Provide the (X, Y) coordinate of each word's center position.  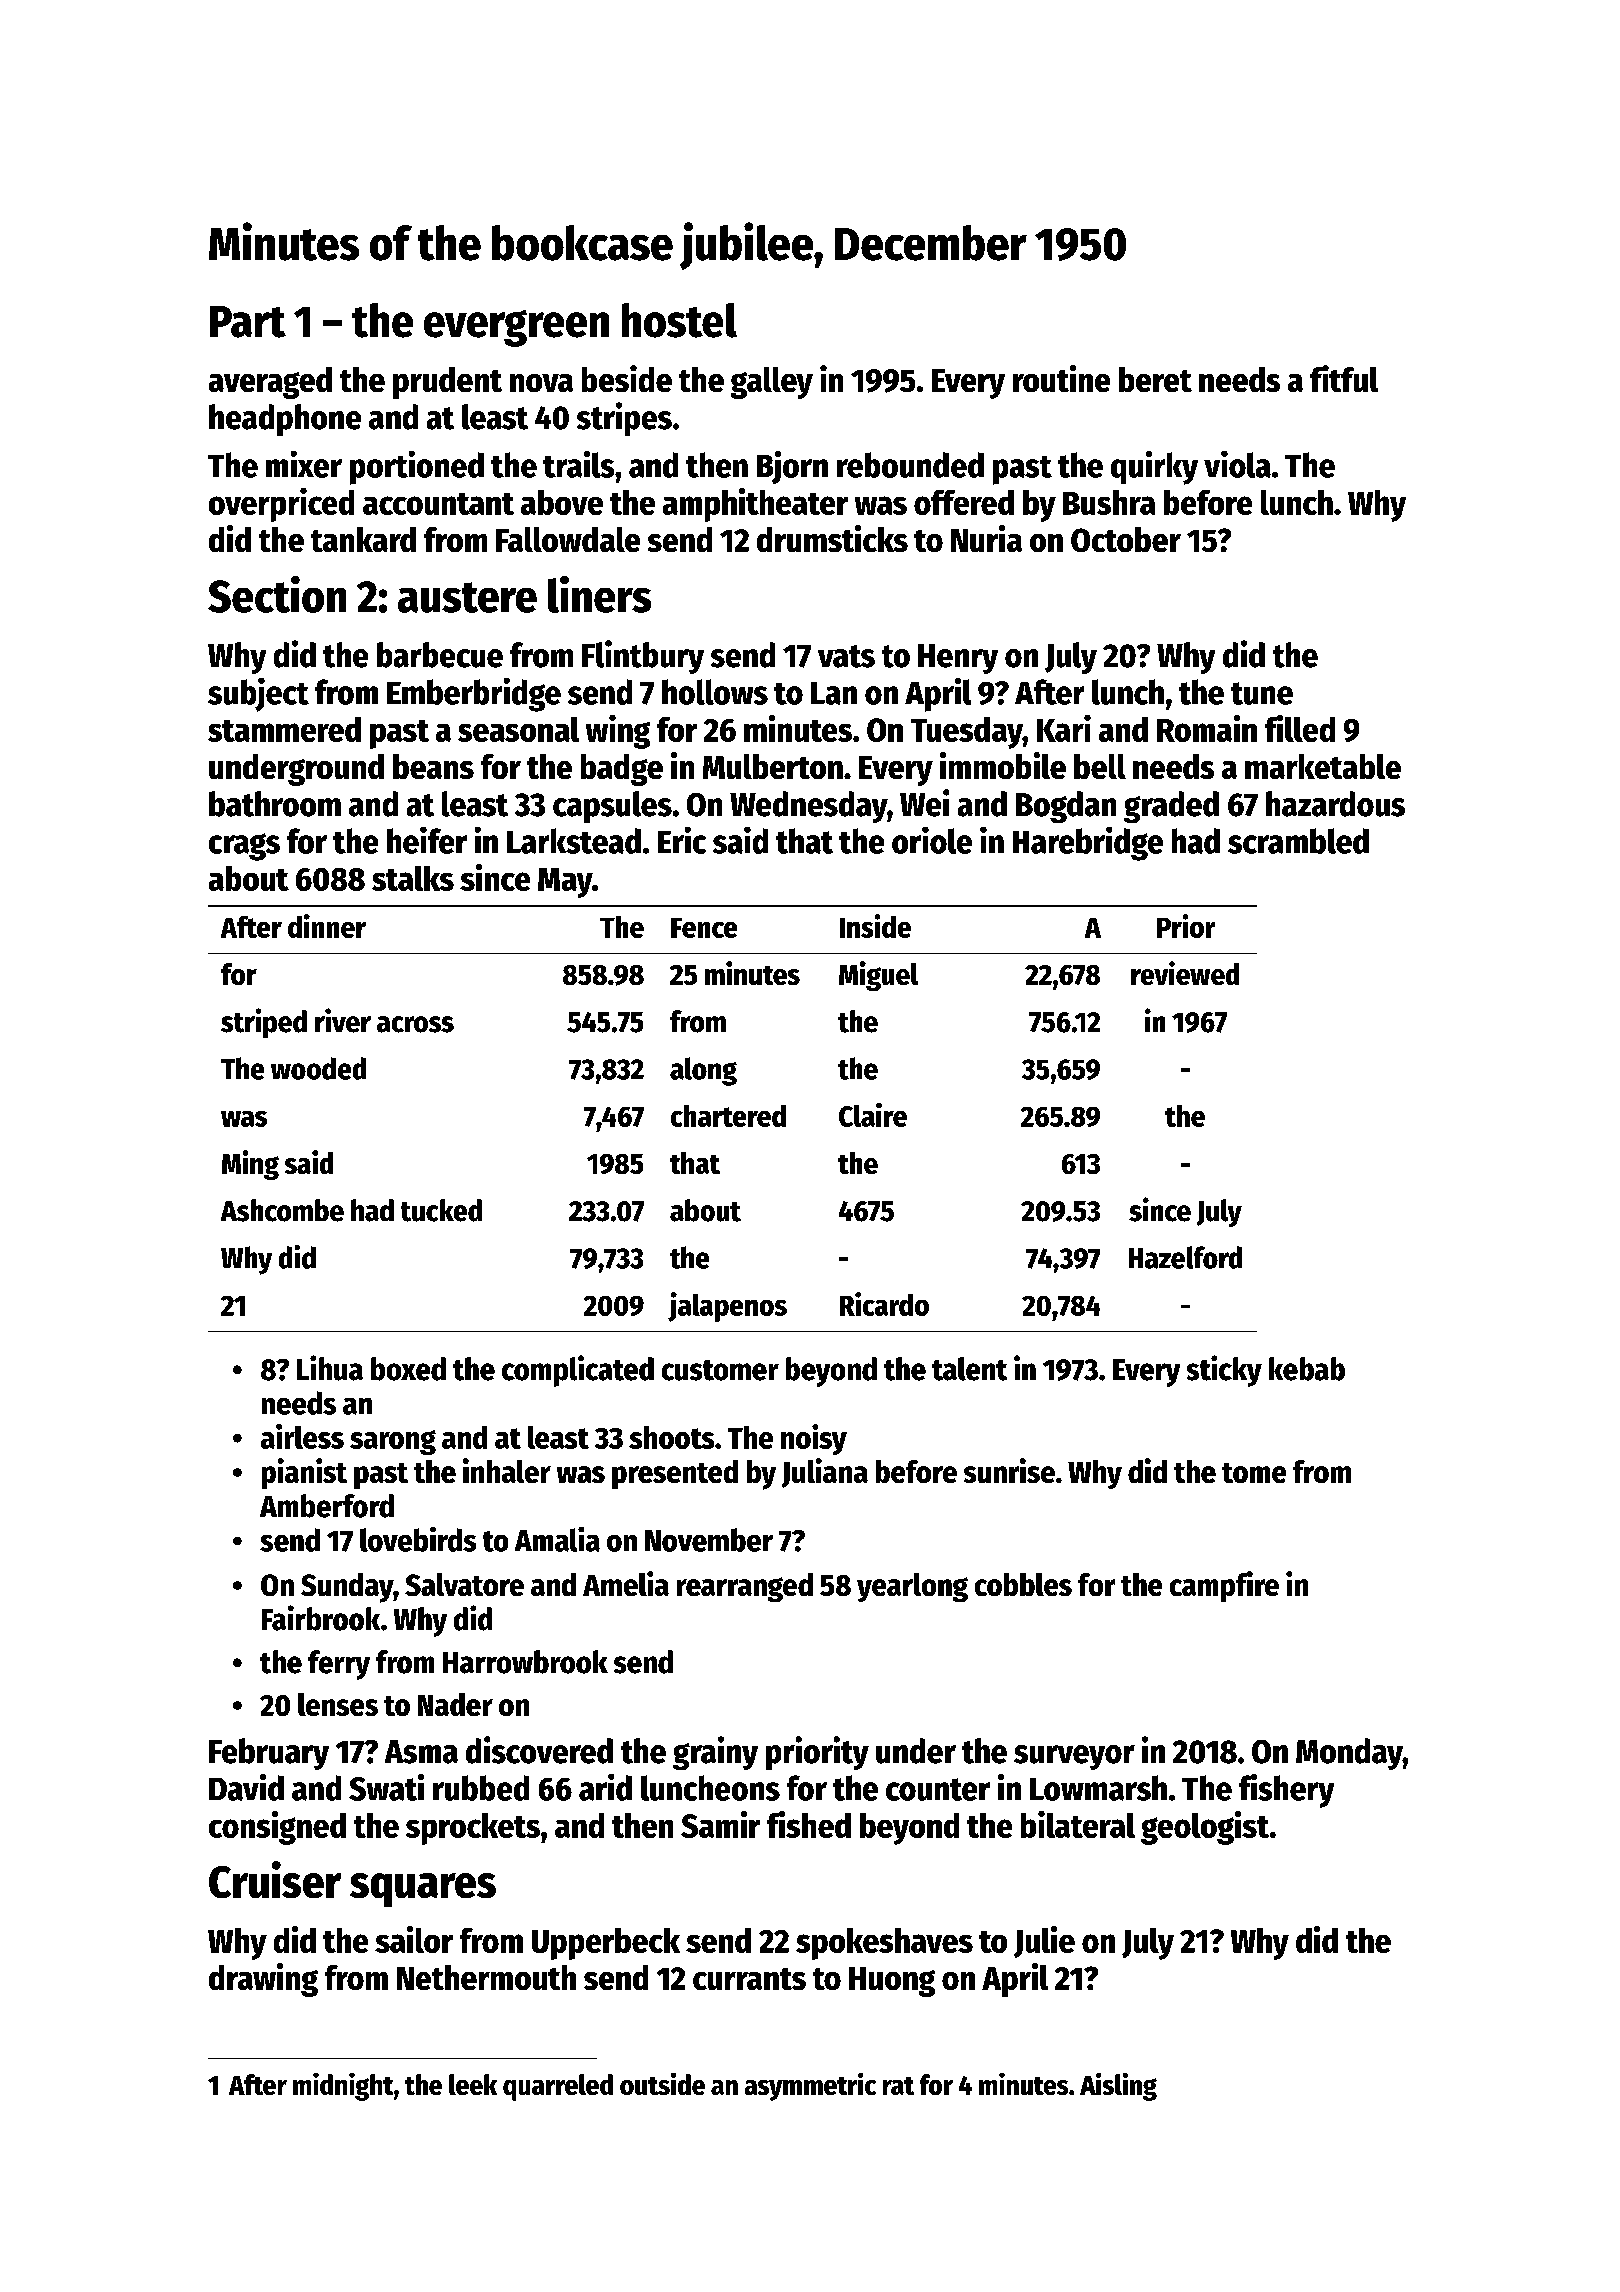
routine (1061, 378)
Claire (873, 1115)
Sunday (347, 1588)
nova (541, 383)
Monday (1349, 1754)
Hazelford (1185, 1257)
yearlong (912, 1587)
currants (749, 1979)
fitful (1344, 378)
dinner (327, 926)
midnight (343, 2087)
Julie (1044, 1942)
